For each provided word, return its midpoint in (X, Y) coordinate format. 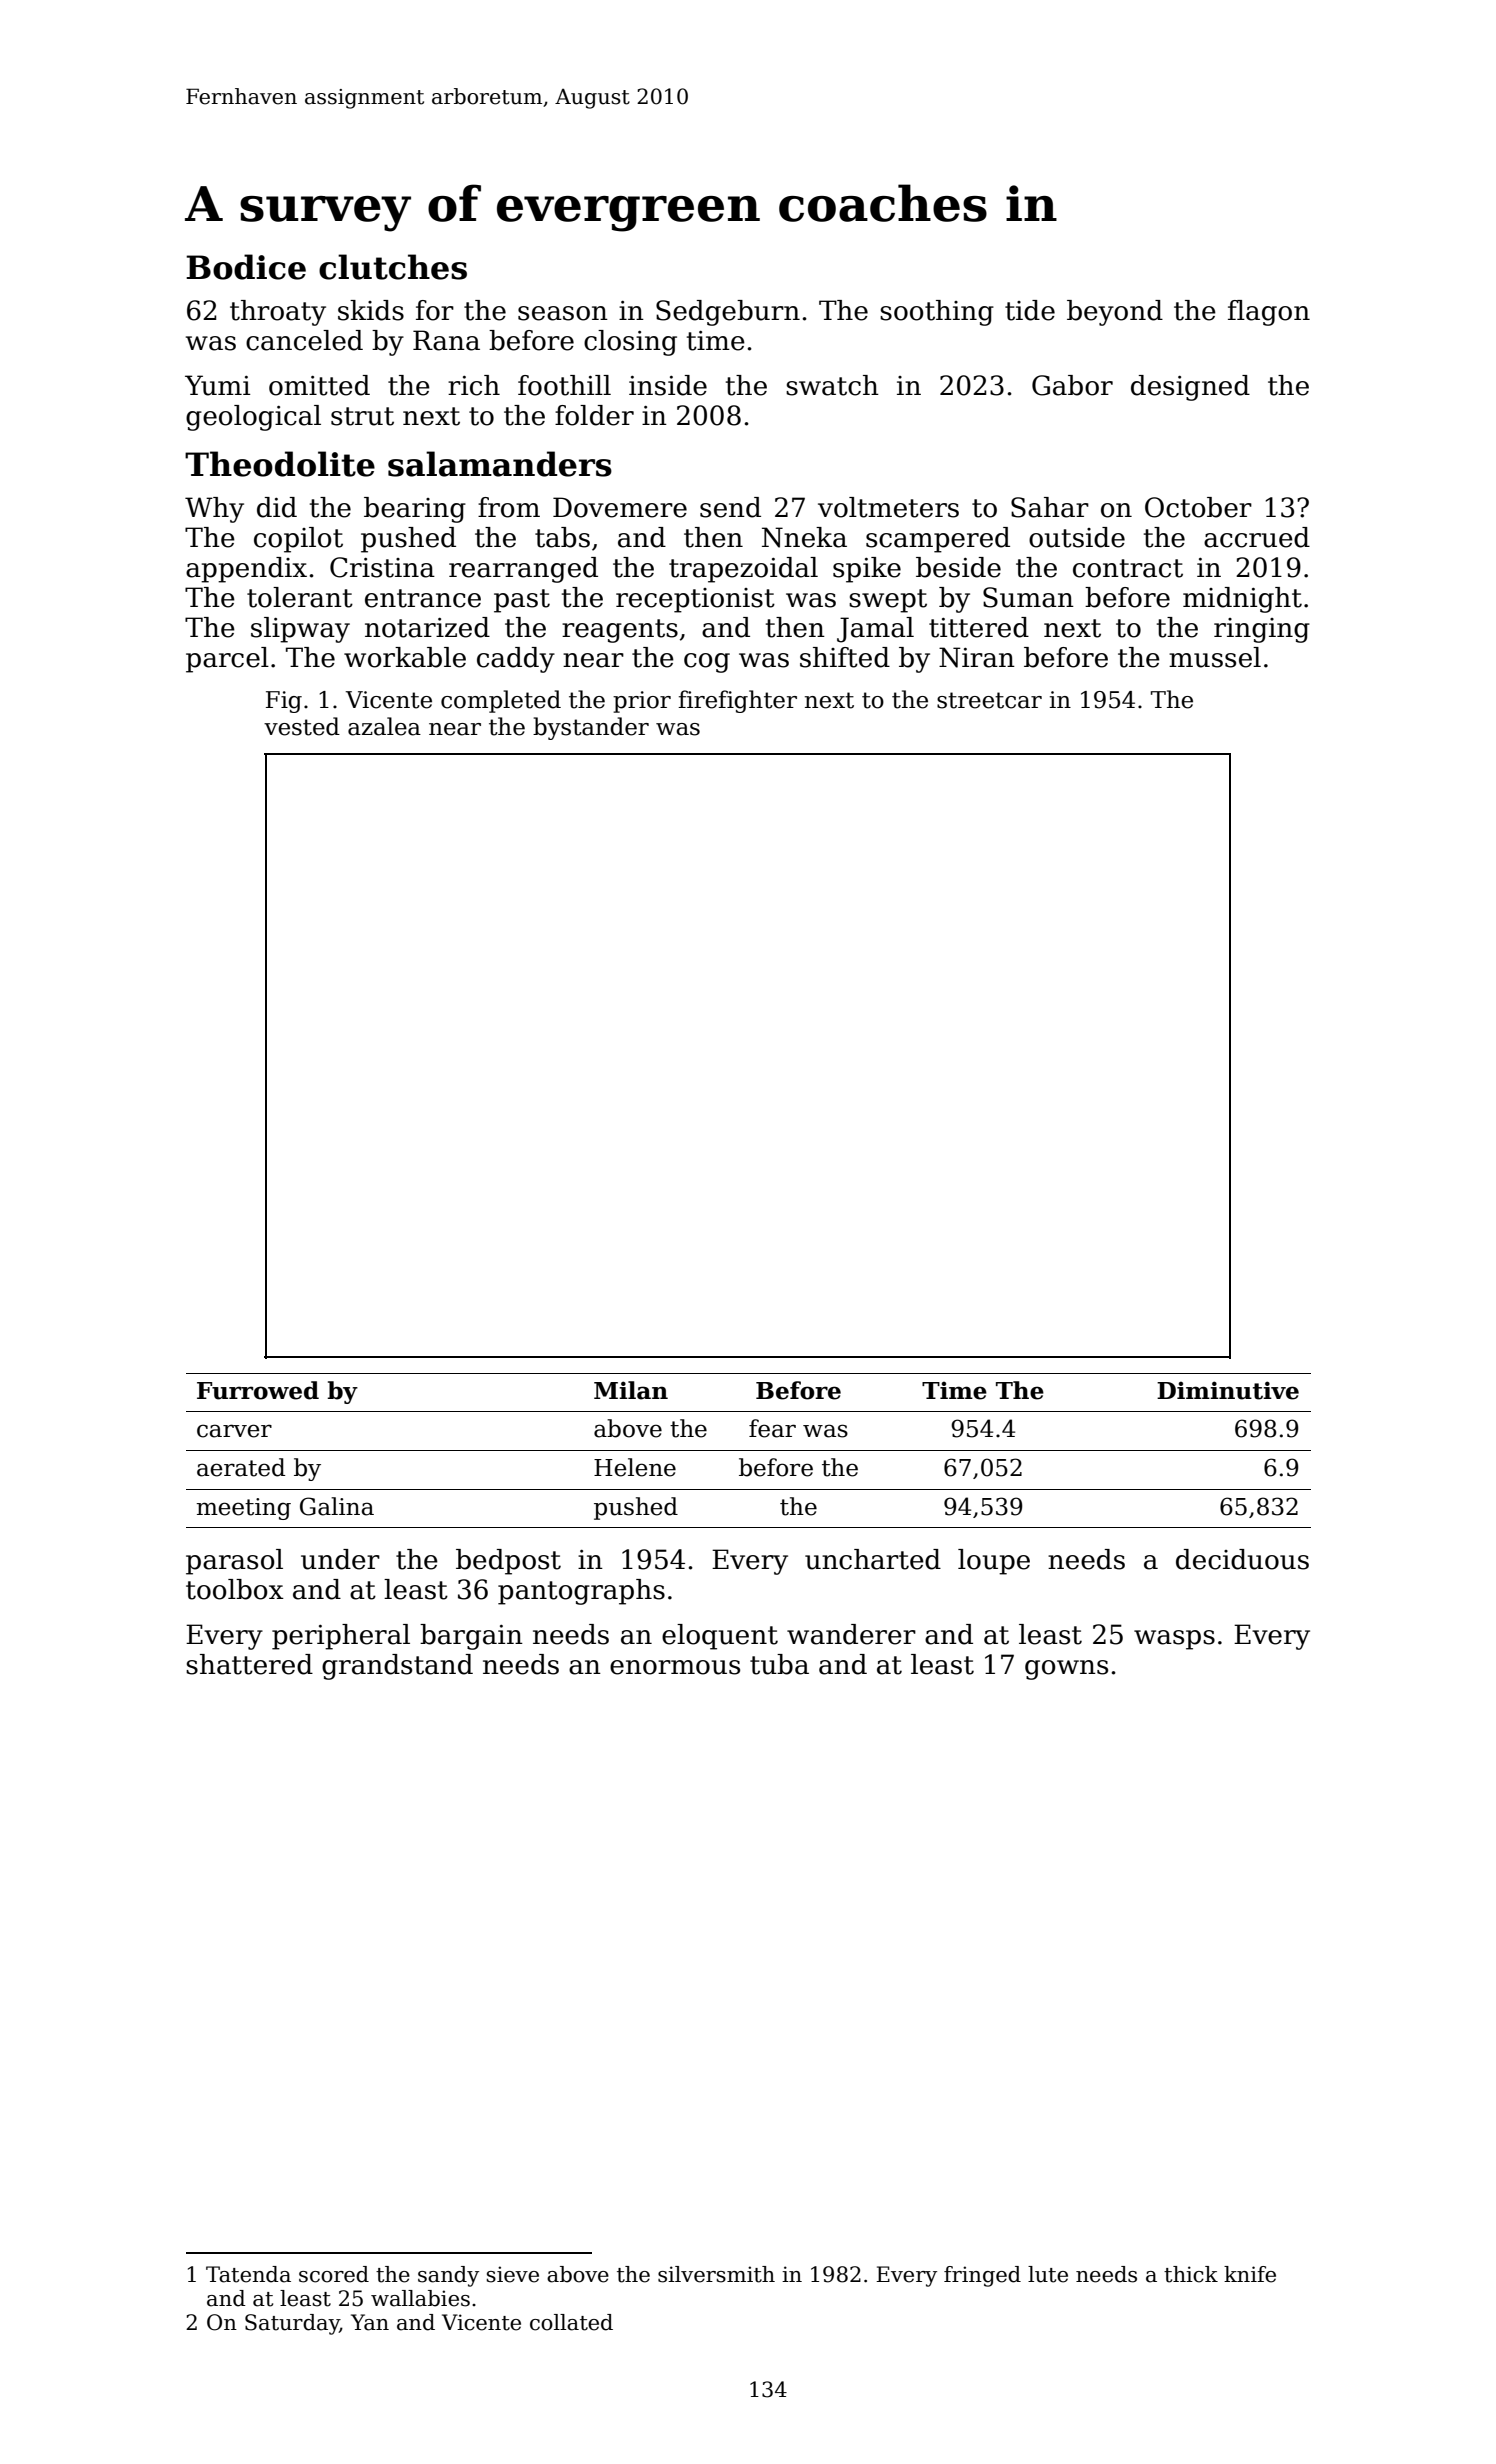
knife (1250, 2274)
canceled (304, 340)
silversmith (716, 2274)
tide (1030, 310)
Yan (370, 2322)
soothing (937, 313)
